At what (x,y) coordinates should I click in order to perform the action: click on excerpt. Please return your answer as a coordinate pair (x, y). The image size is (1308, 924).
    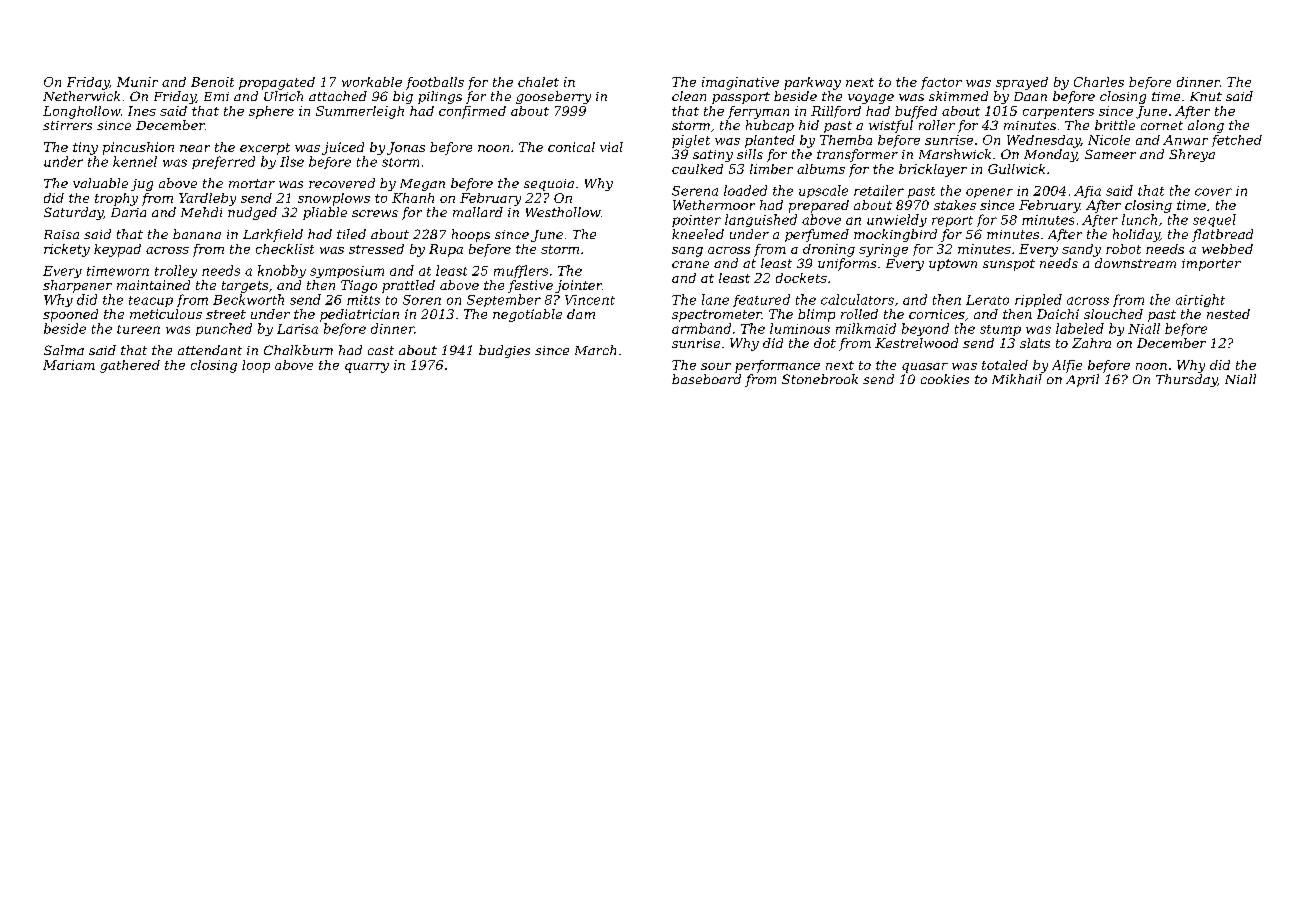
    Looking at the image, I should click on (265, 149).
